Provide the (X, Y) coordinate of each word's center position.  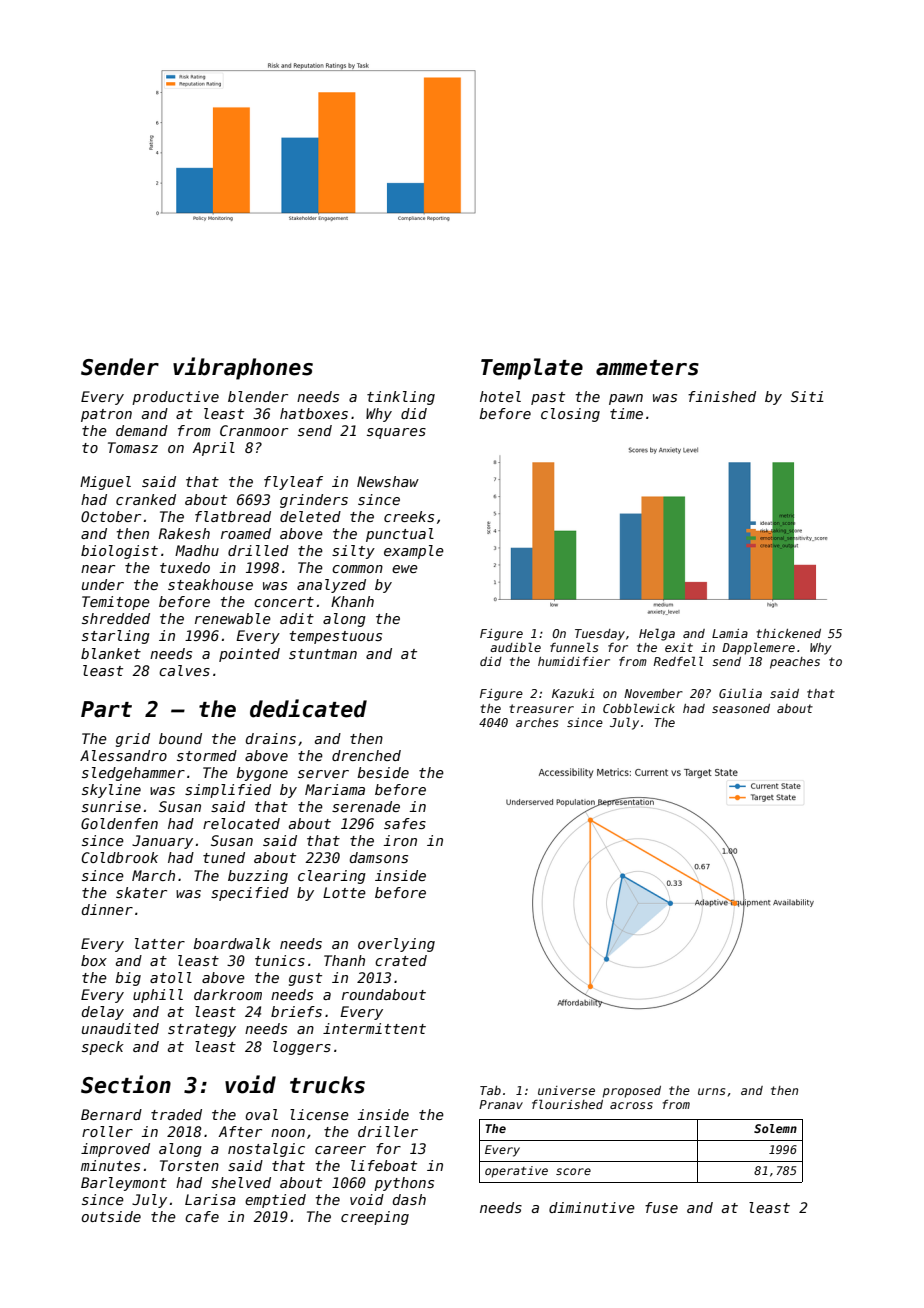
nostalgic (266, 1150)
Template (532, 369)
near (98, 569)
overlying (396, 945)
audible (515, 647)
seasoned (741, 708)
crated (401, 960)
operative (516, 1172)
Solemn (775, 1128)
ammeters (647, 368)
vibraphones (243, 368)
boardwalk (232, 943)
